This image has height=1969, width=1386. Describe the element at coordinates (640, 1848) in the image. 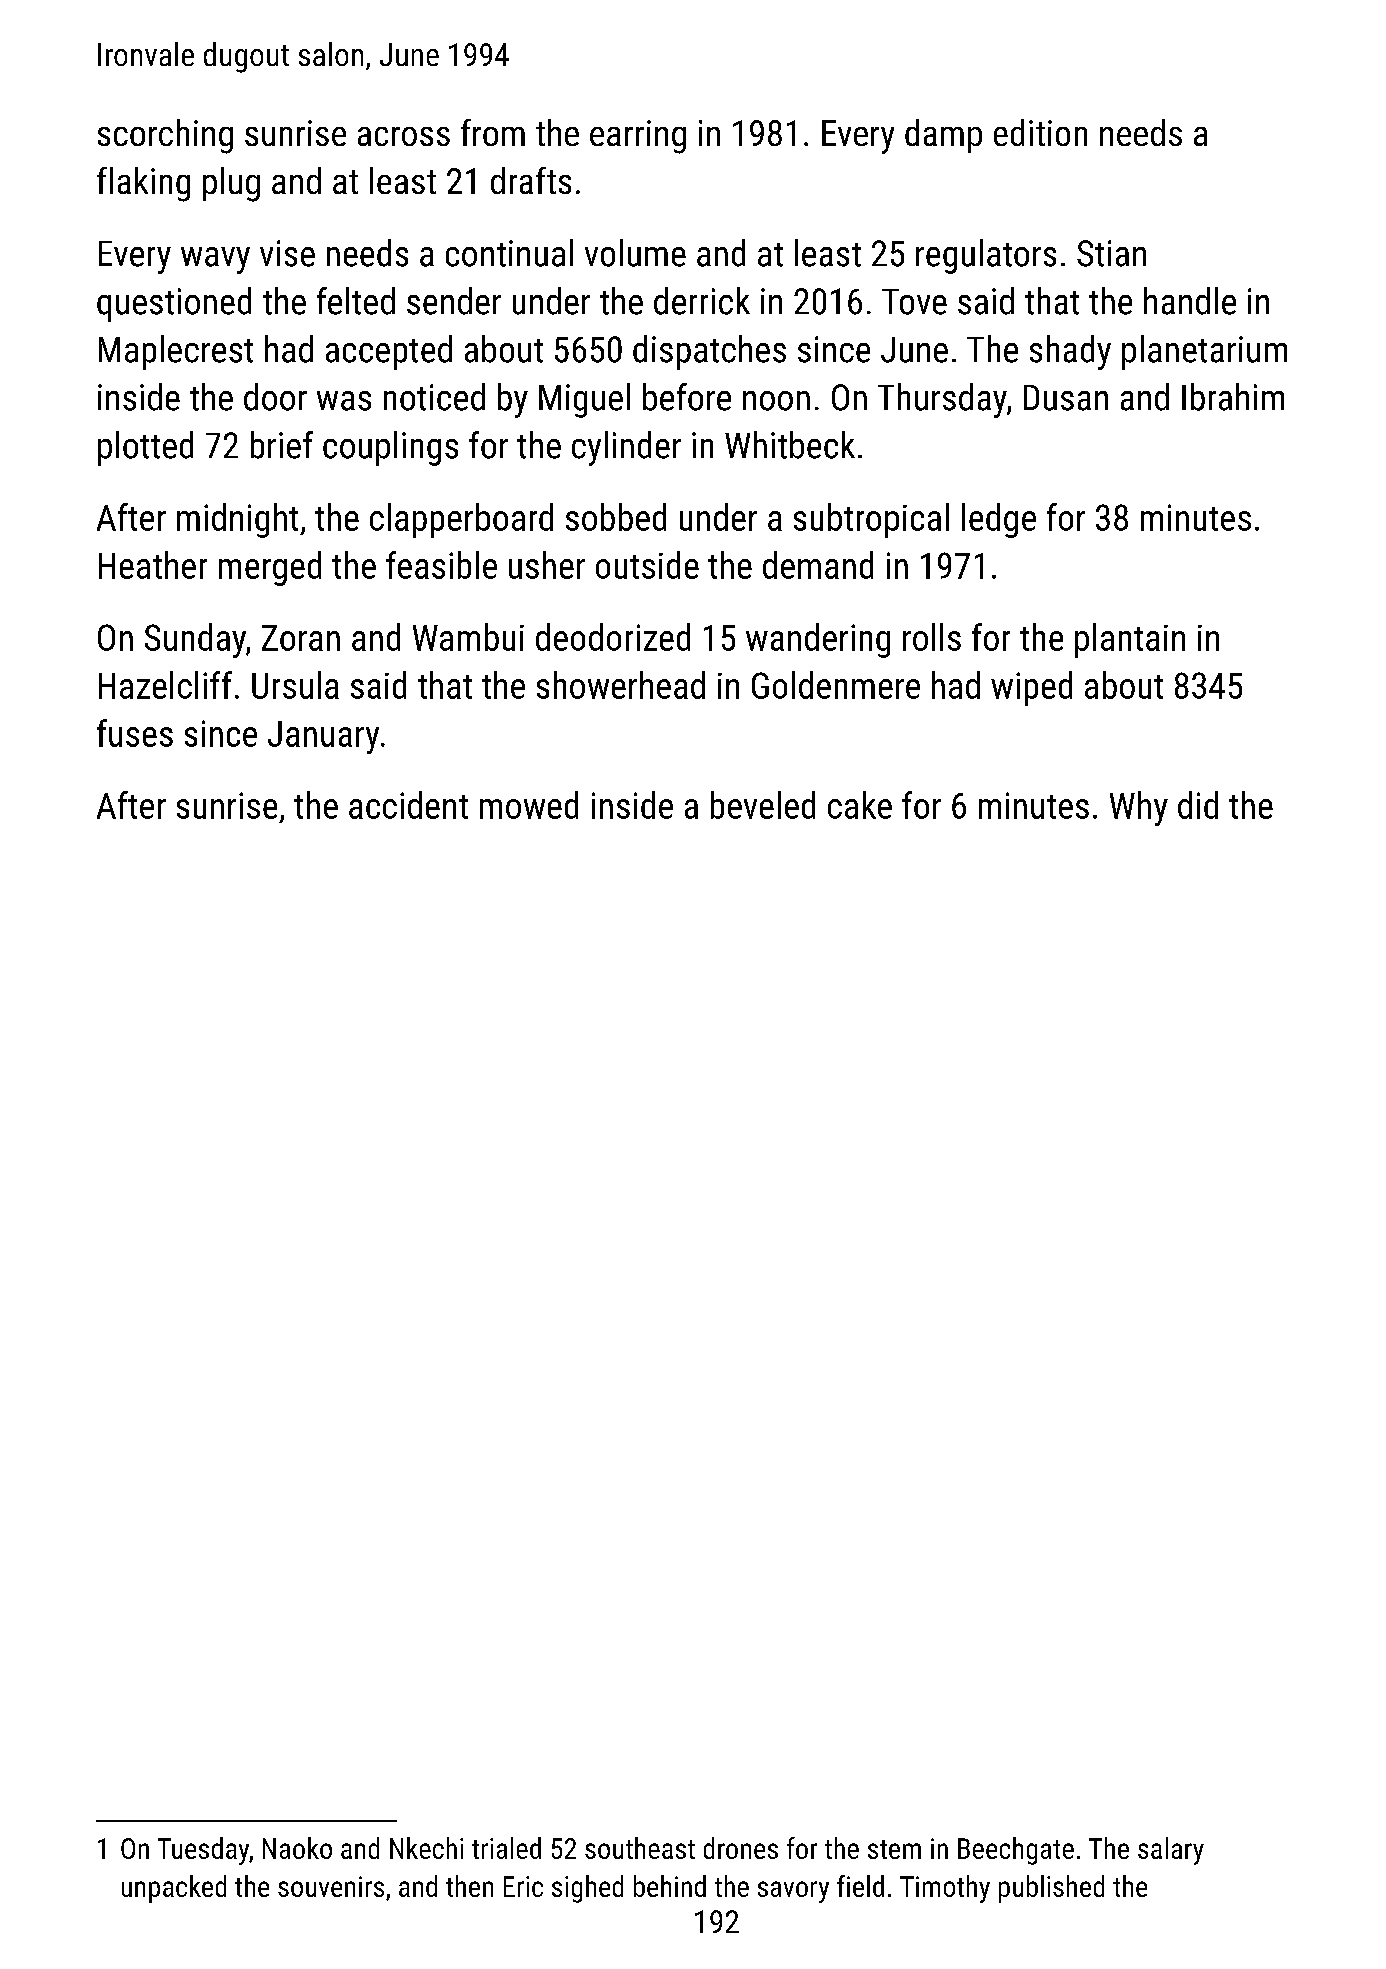

I see `southeast` at that location.
